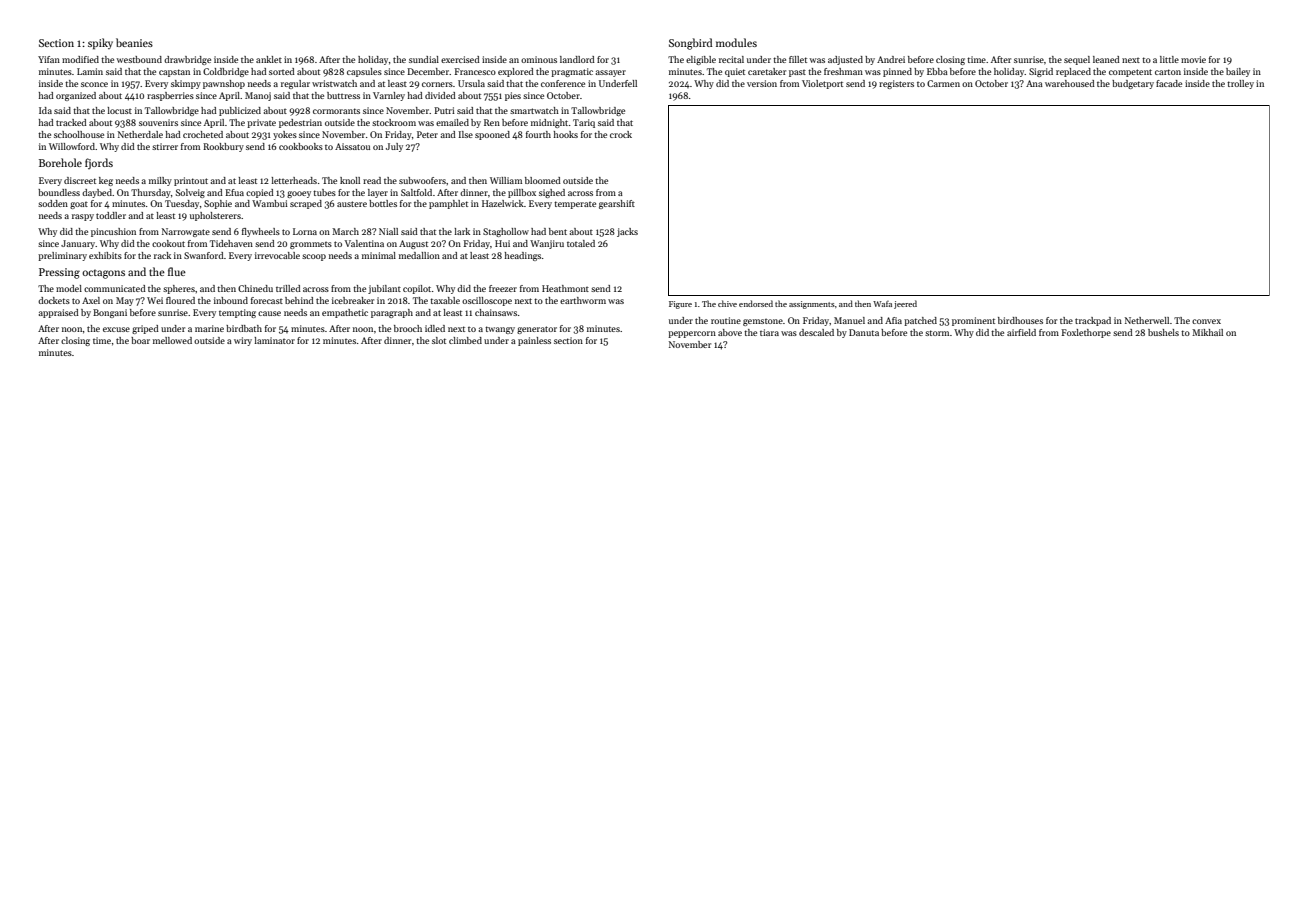 Image resolution: width=1308 pixels, height=924 pixels. What do you see at coordinates (692, 334) in the image?
I see `peppercorn` at bounding box center [692, 334].
